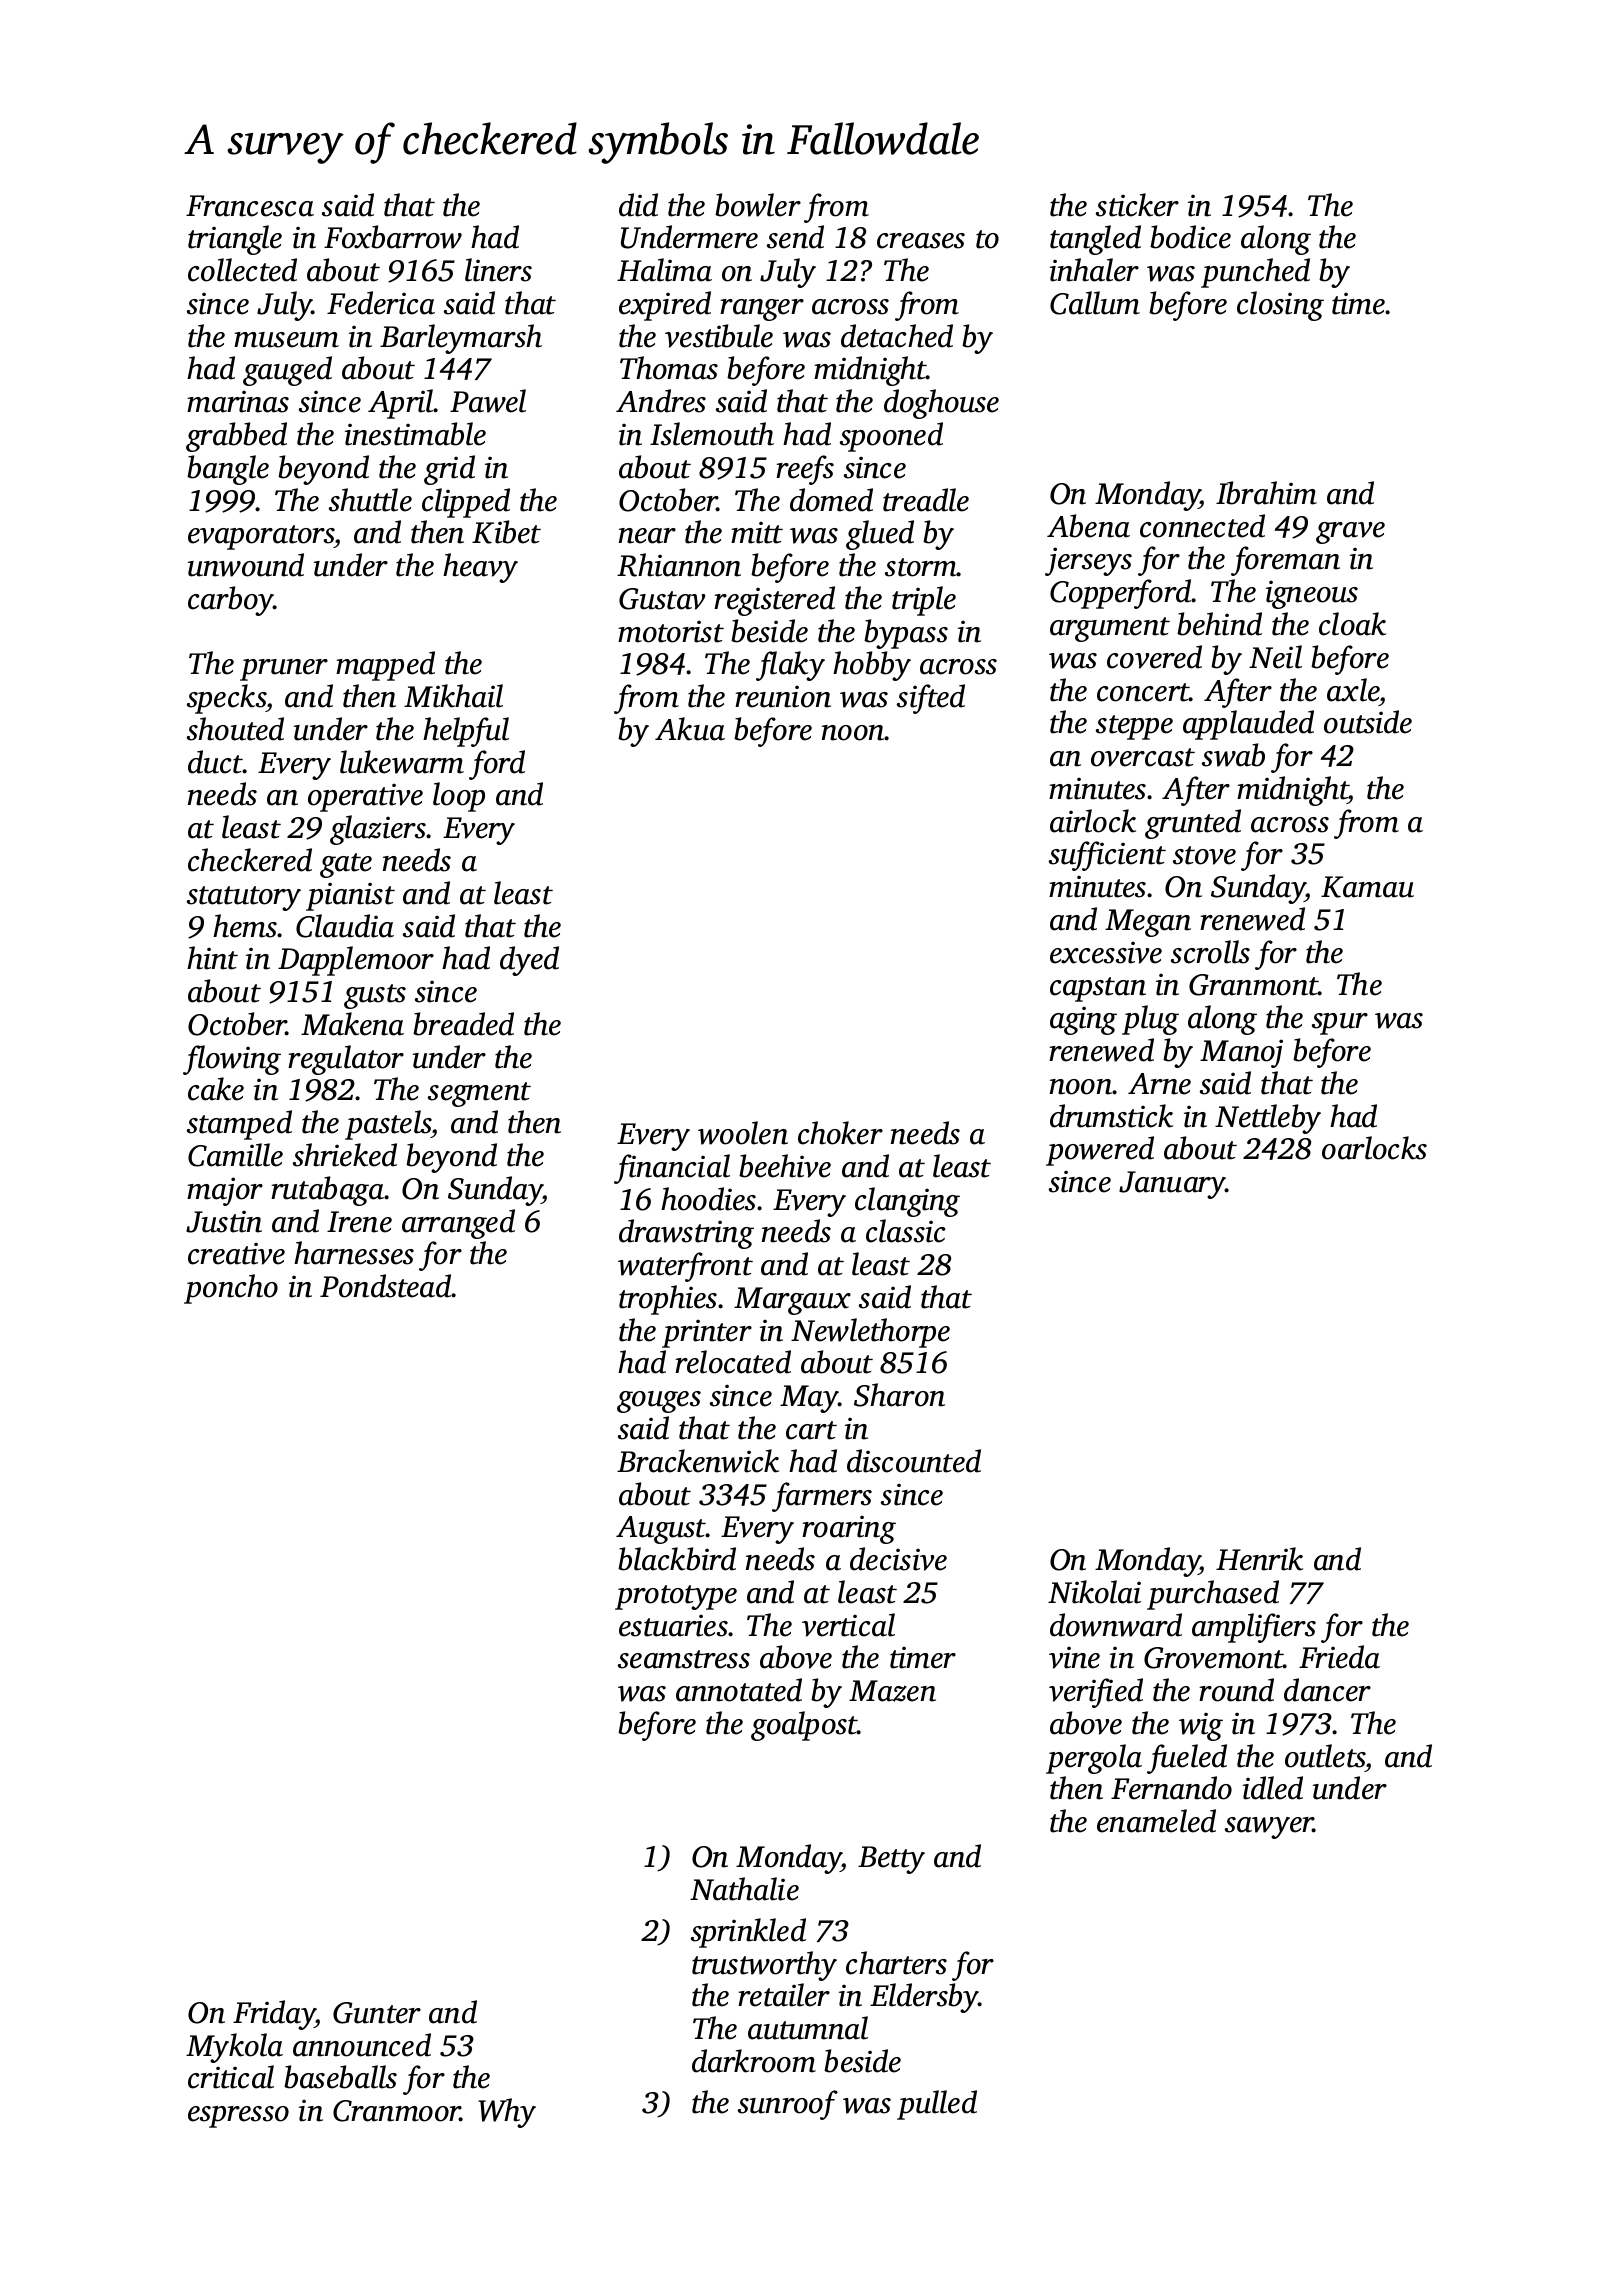  I want to click on museum, so click(286, 340).
